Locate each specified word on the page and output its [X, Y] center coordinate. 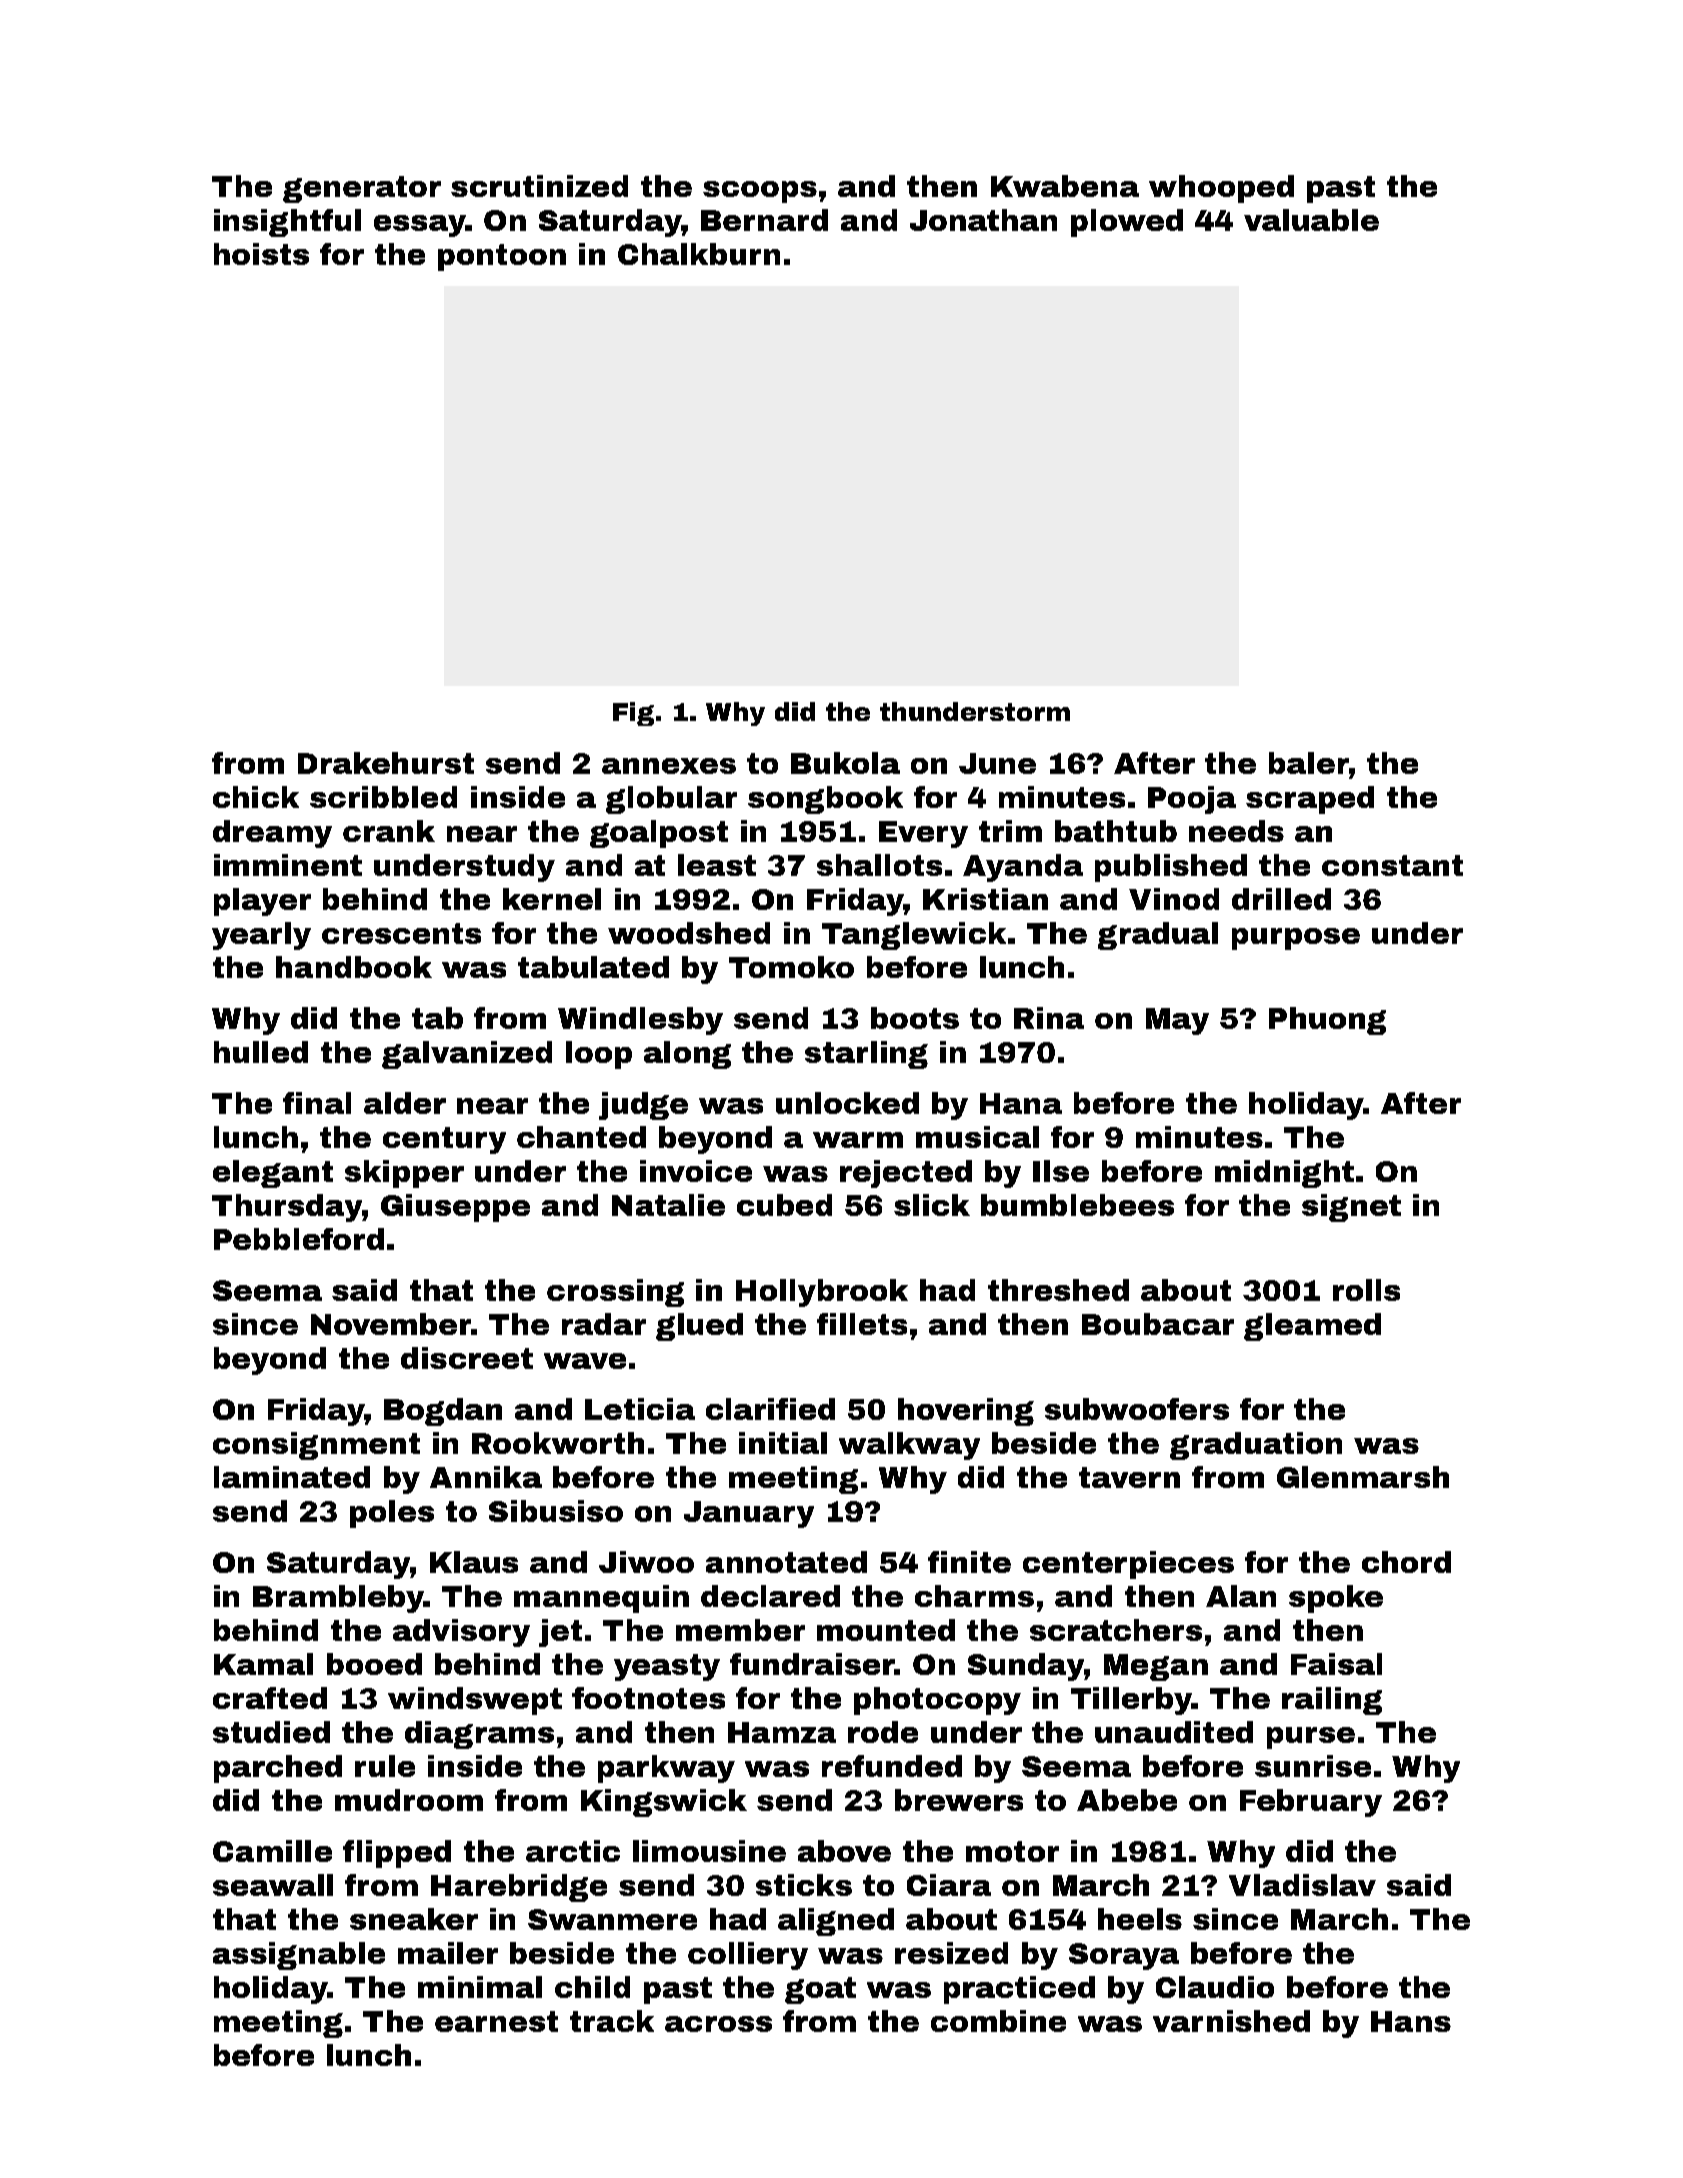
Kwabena [1065, 186]
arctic [573, 1851]
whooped [1221, 189]
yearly [261, 936]
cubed [784, 1205]
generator [362, 189]
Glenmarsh [1363, 1477]
